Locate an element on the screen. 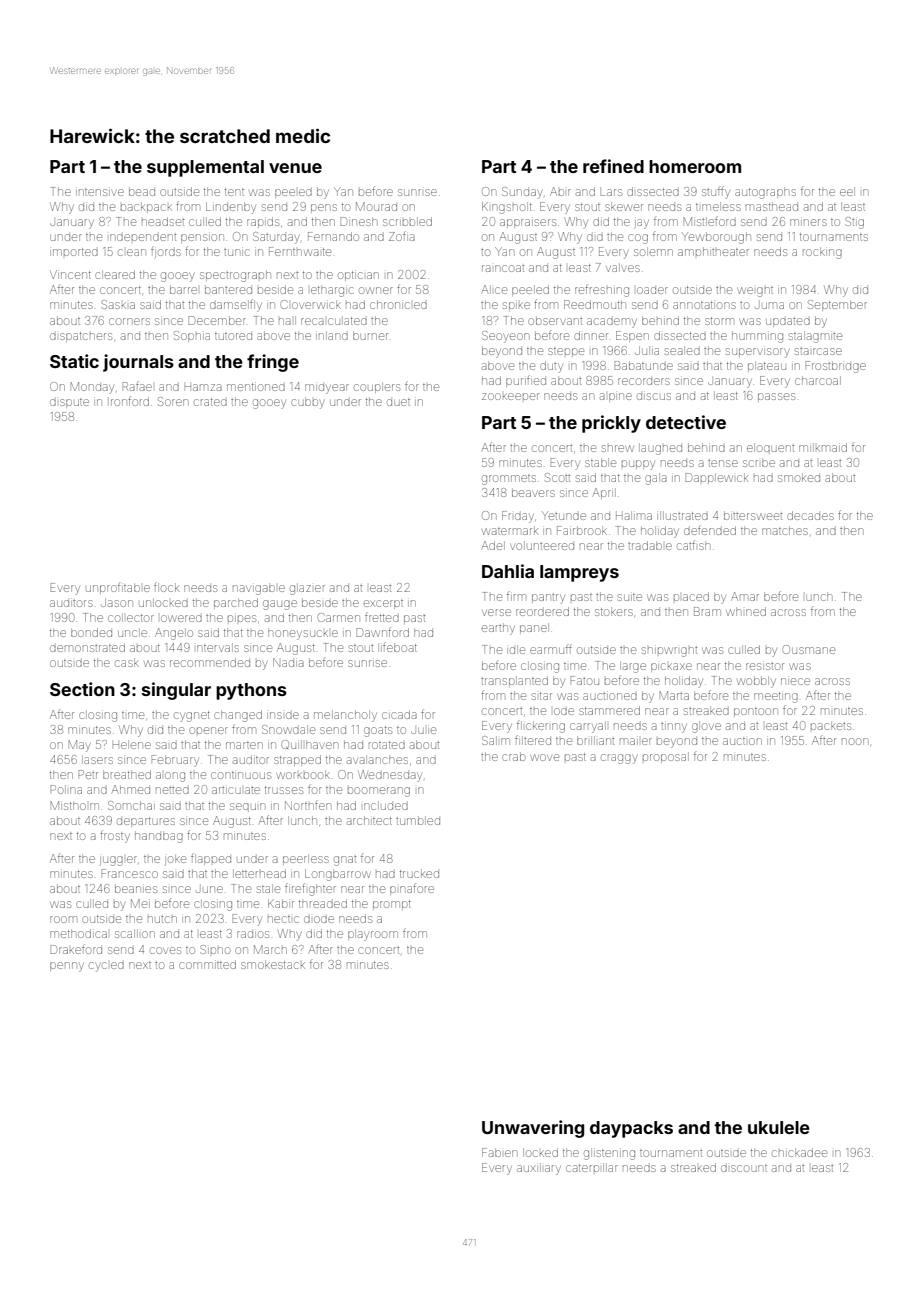 The image size is (924, 1308). supplemental is located at coordinates (205, 168).
